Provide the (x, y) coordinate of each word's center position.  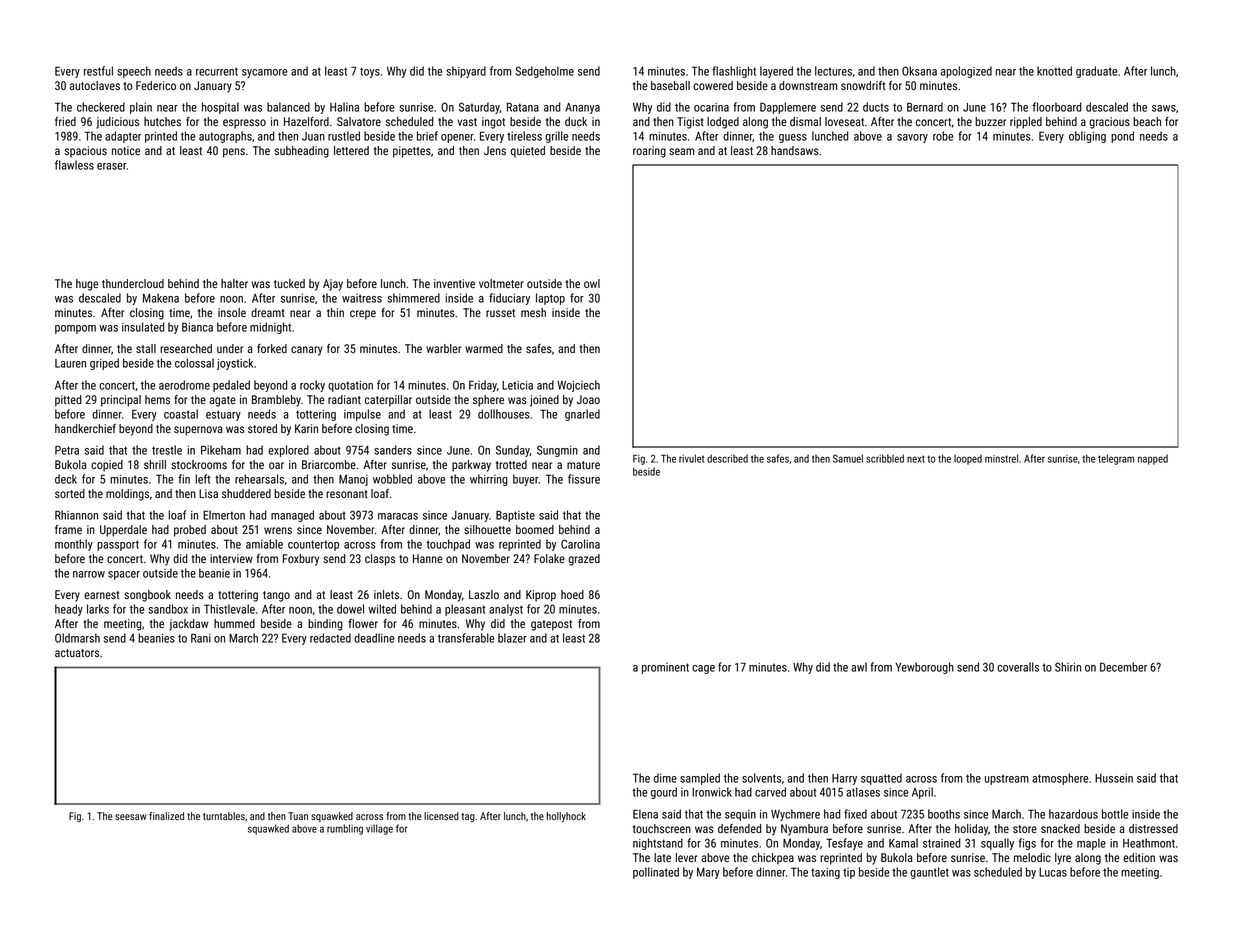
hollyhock (566, 817)
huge (87, 285)
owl (592, 283)
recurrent (217, 71)
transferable (466, 638)
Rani (201, 638)
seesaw (131, 817)
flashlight (734, 72)
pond (1122, 137)
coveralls (1018, 667)
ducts (876, 107)
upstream (1007, 779)
